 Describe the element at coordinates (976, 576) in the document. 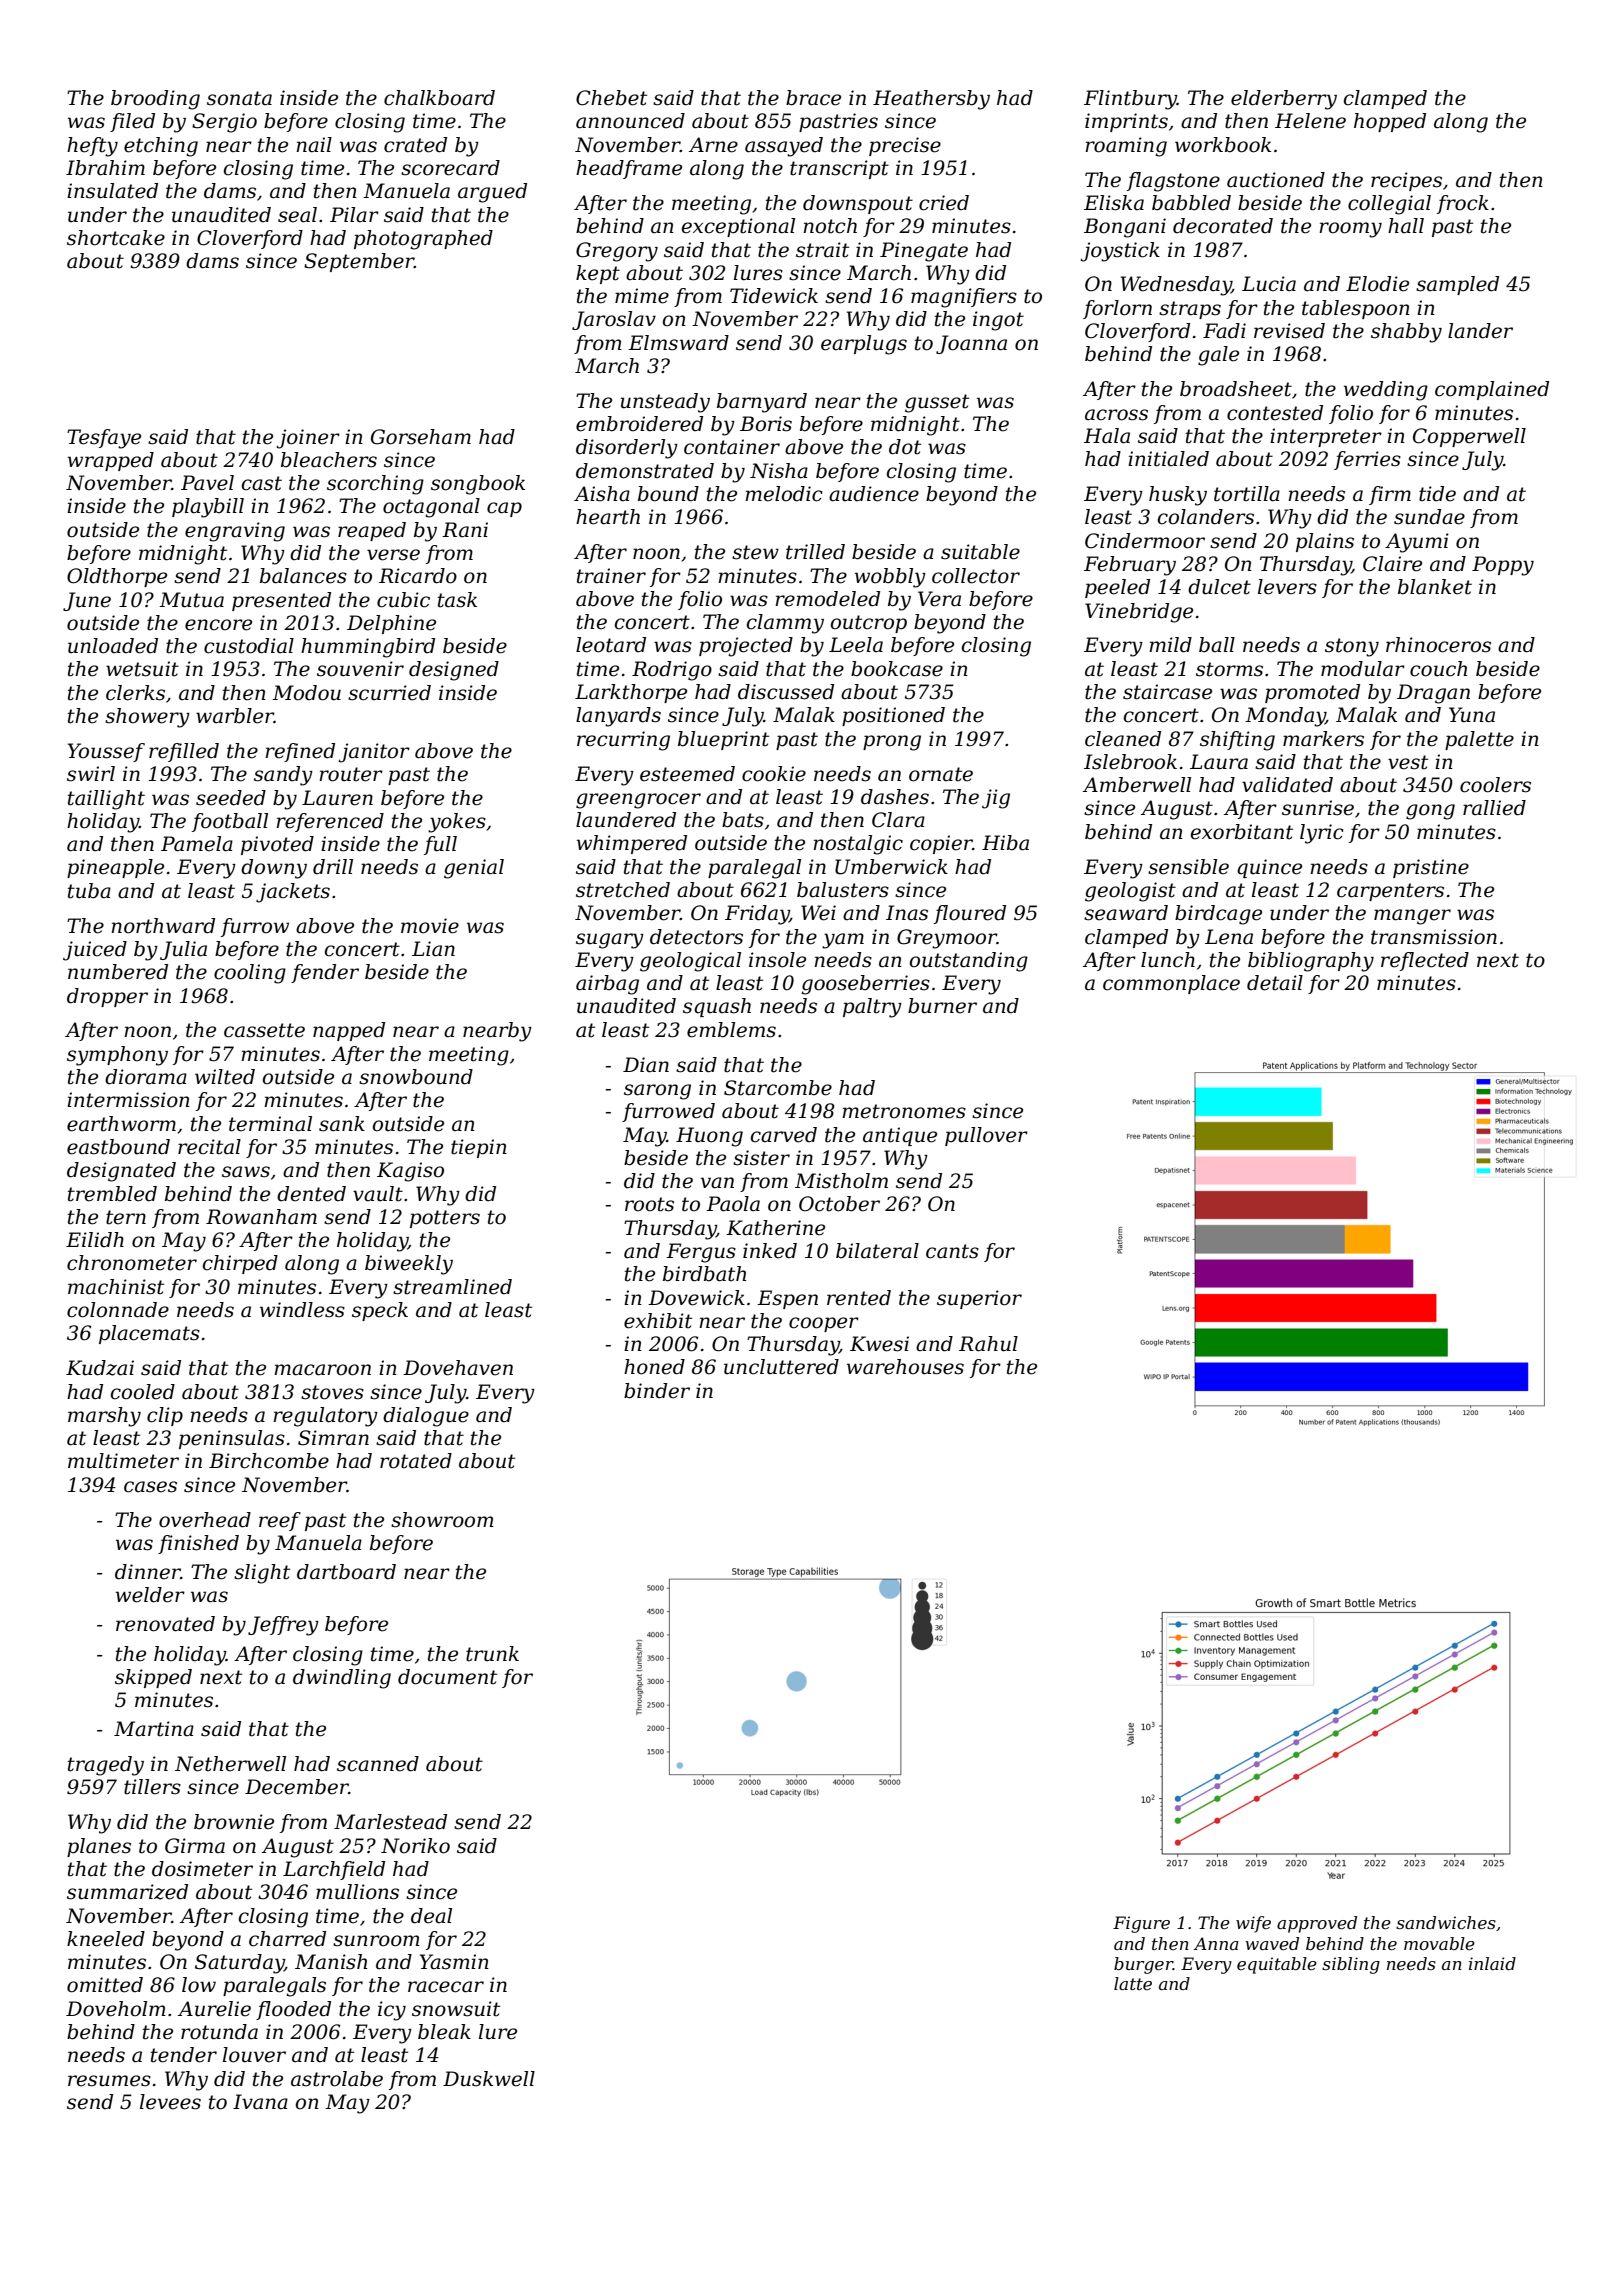

I see `collector` at that location.
